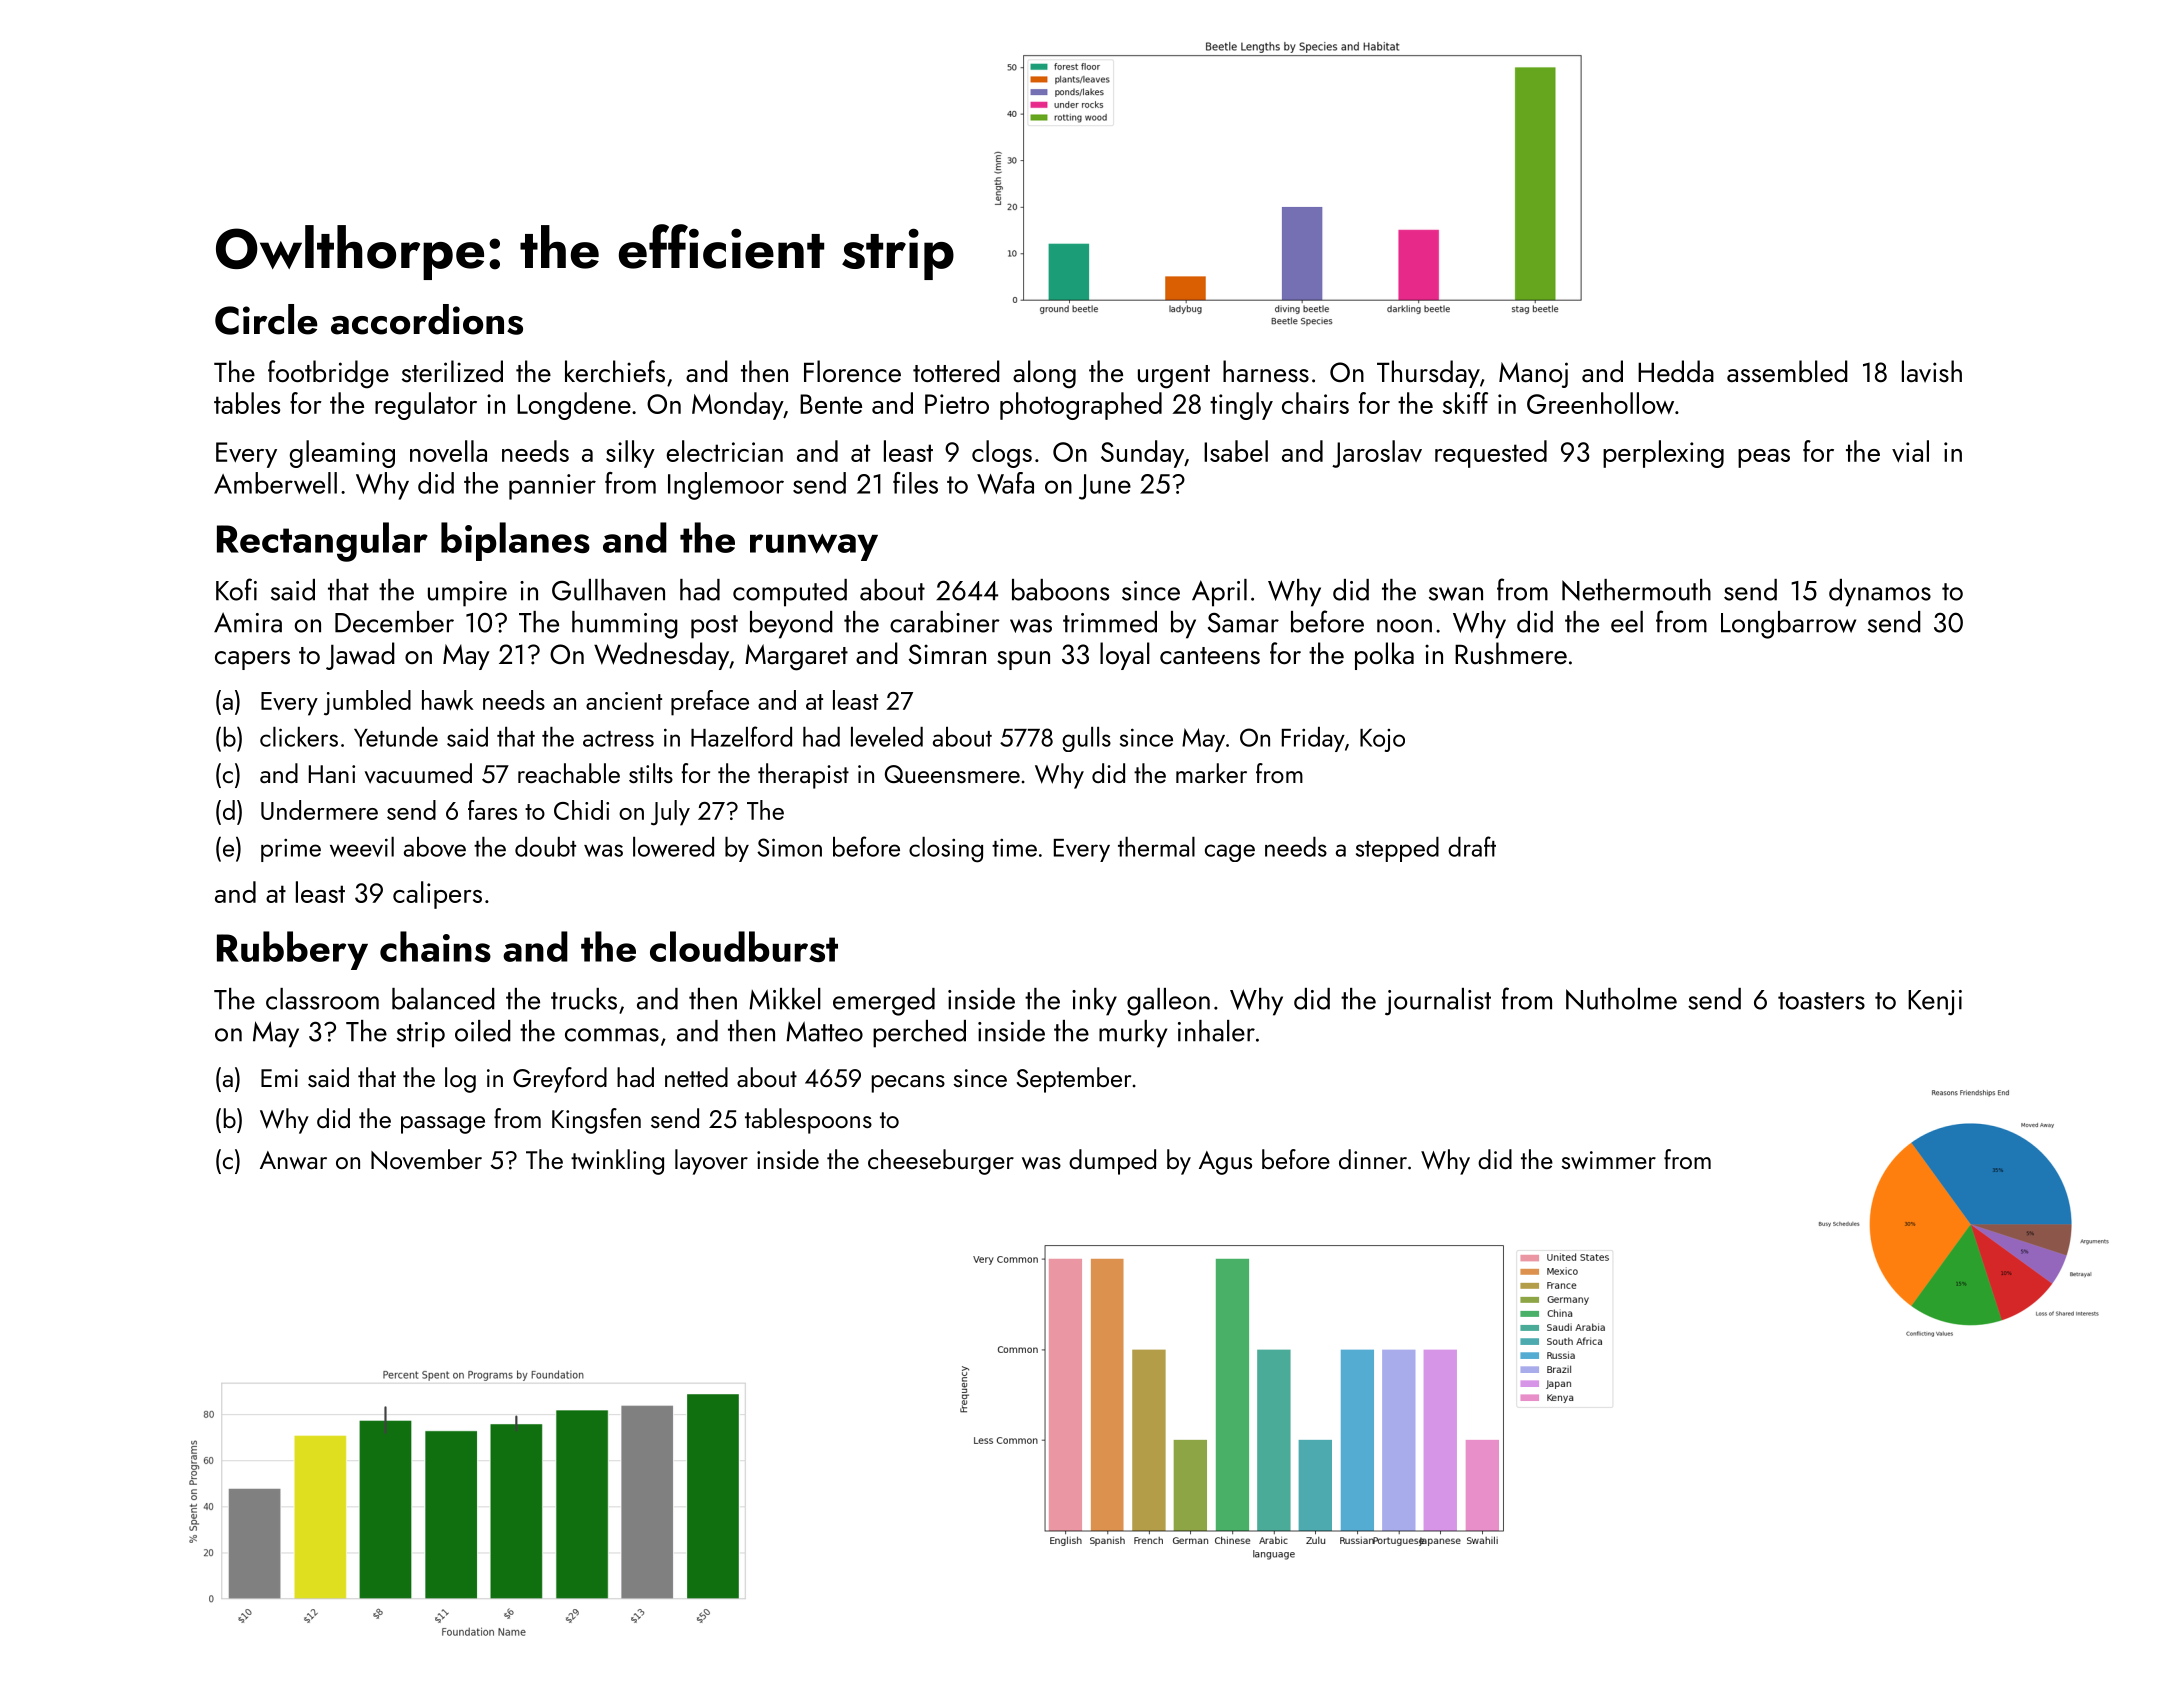  What do you see at coordinates (1676, 371) in the screenshot?
I see `Hedda` at bounding box center [1676, 371].
